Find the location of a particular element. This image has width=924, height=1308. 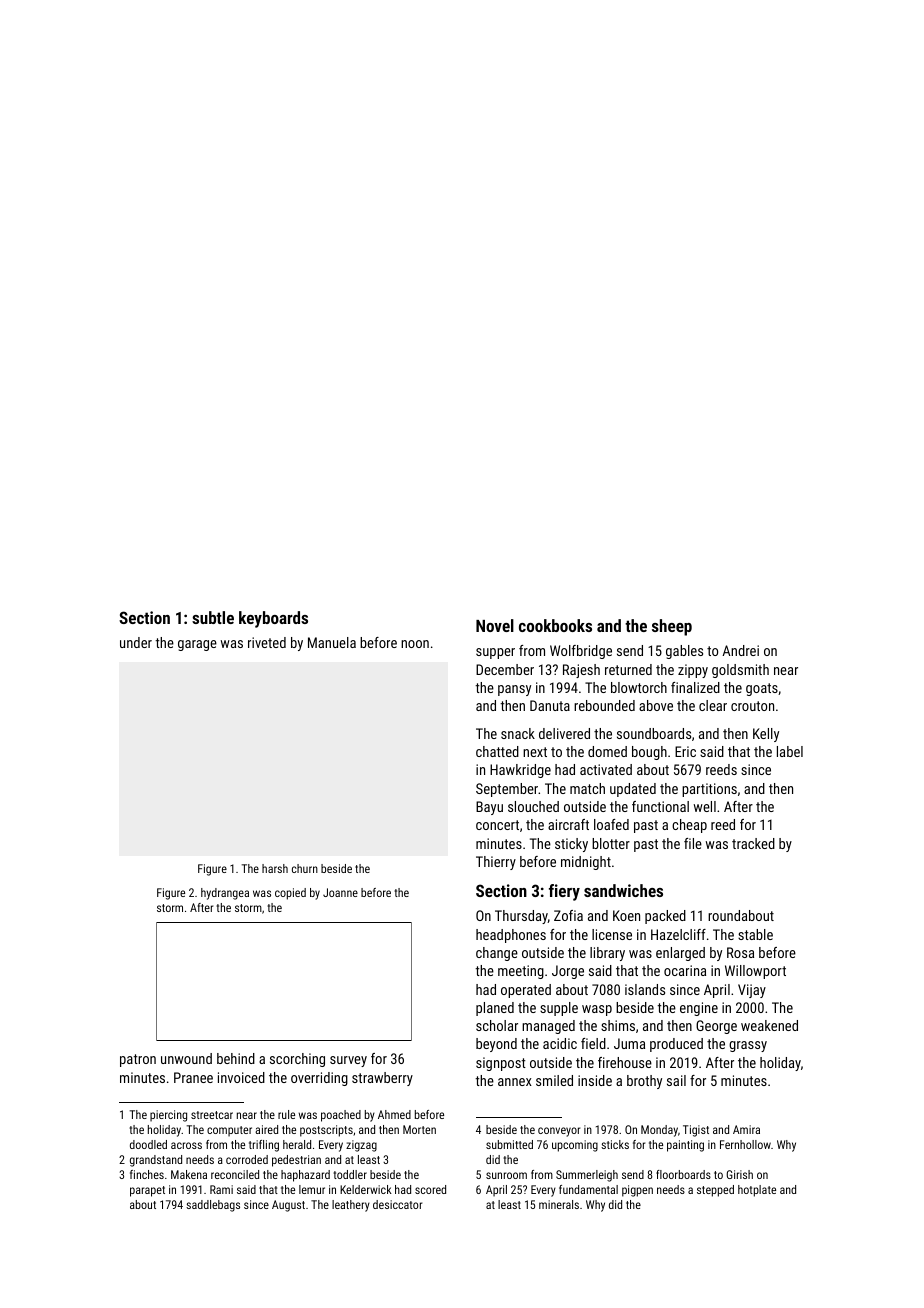

Hazelcliff is located at coordinates (678, 934).
